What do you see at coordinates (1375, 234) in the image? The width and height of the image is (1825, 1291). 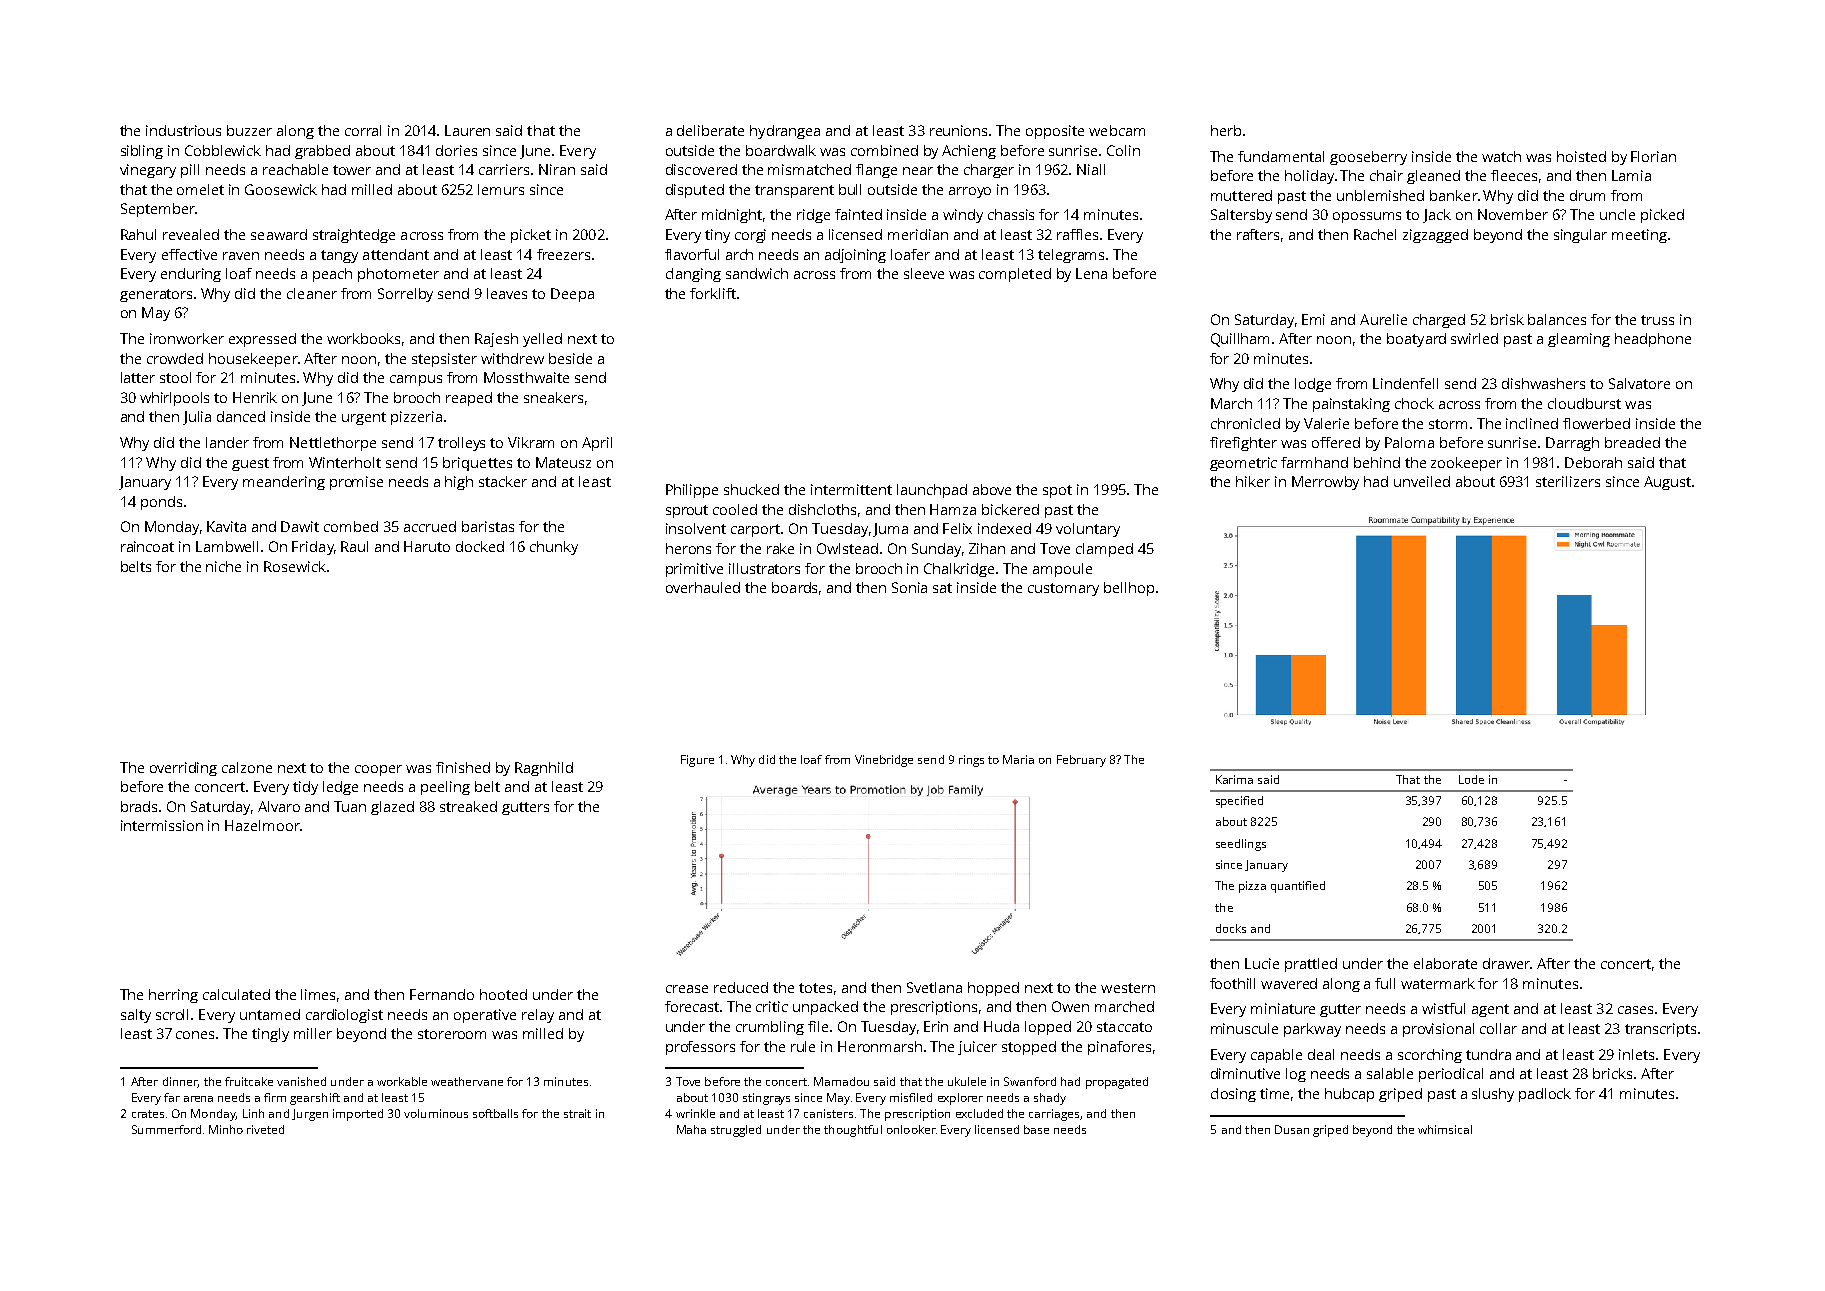 I see `Rachel` at bounding box center [1375, 234].
